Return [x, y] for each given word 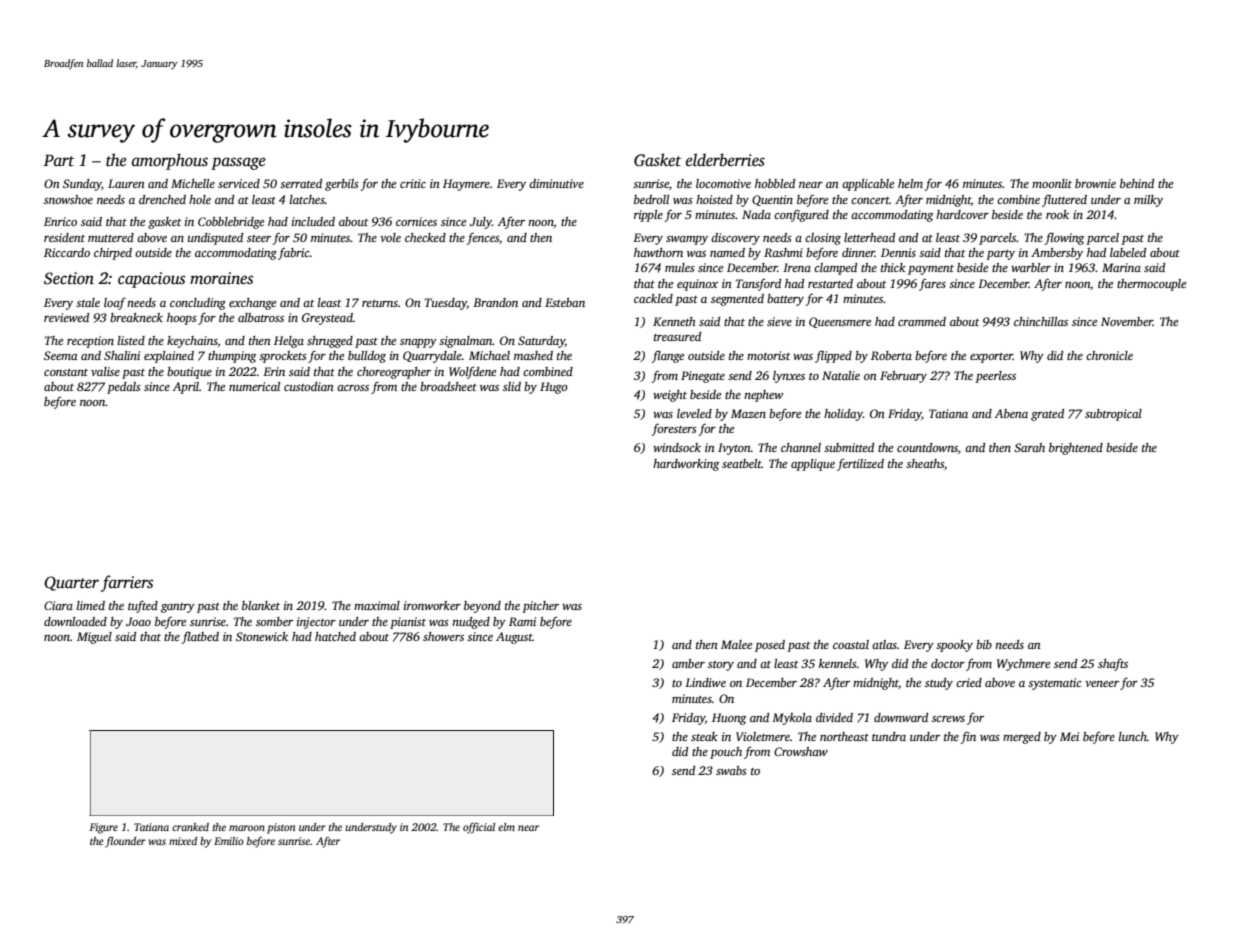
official [479, 828]
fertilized [860, 465]
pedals [124, 388]
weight [670, 396]
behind [1137, 183]
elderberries [725, 160]
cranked [190, 827]
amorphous [170, 161]
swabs [731, 770]
